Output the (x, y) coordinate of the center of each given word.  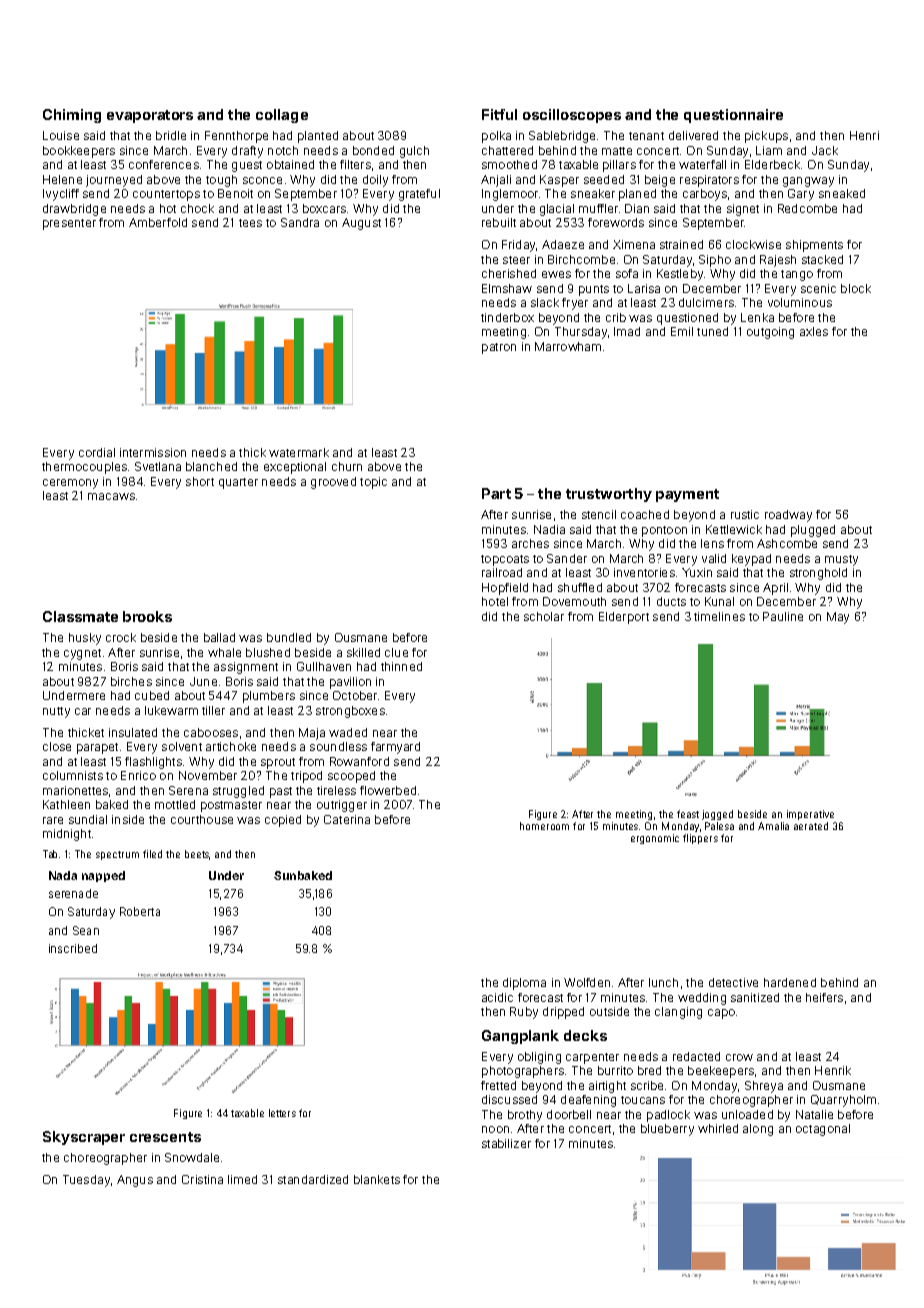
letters (282, 1113)
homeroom (544, 826)
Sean (86, 930)
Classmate (80, 616)
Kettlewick (734, 529)
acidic (497, 997)
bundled (289, 637)
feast (688, 814)
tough (221, 181)
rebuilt (499, 222)
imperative (810, 815)
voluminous (800, 302)
